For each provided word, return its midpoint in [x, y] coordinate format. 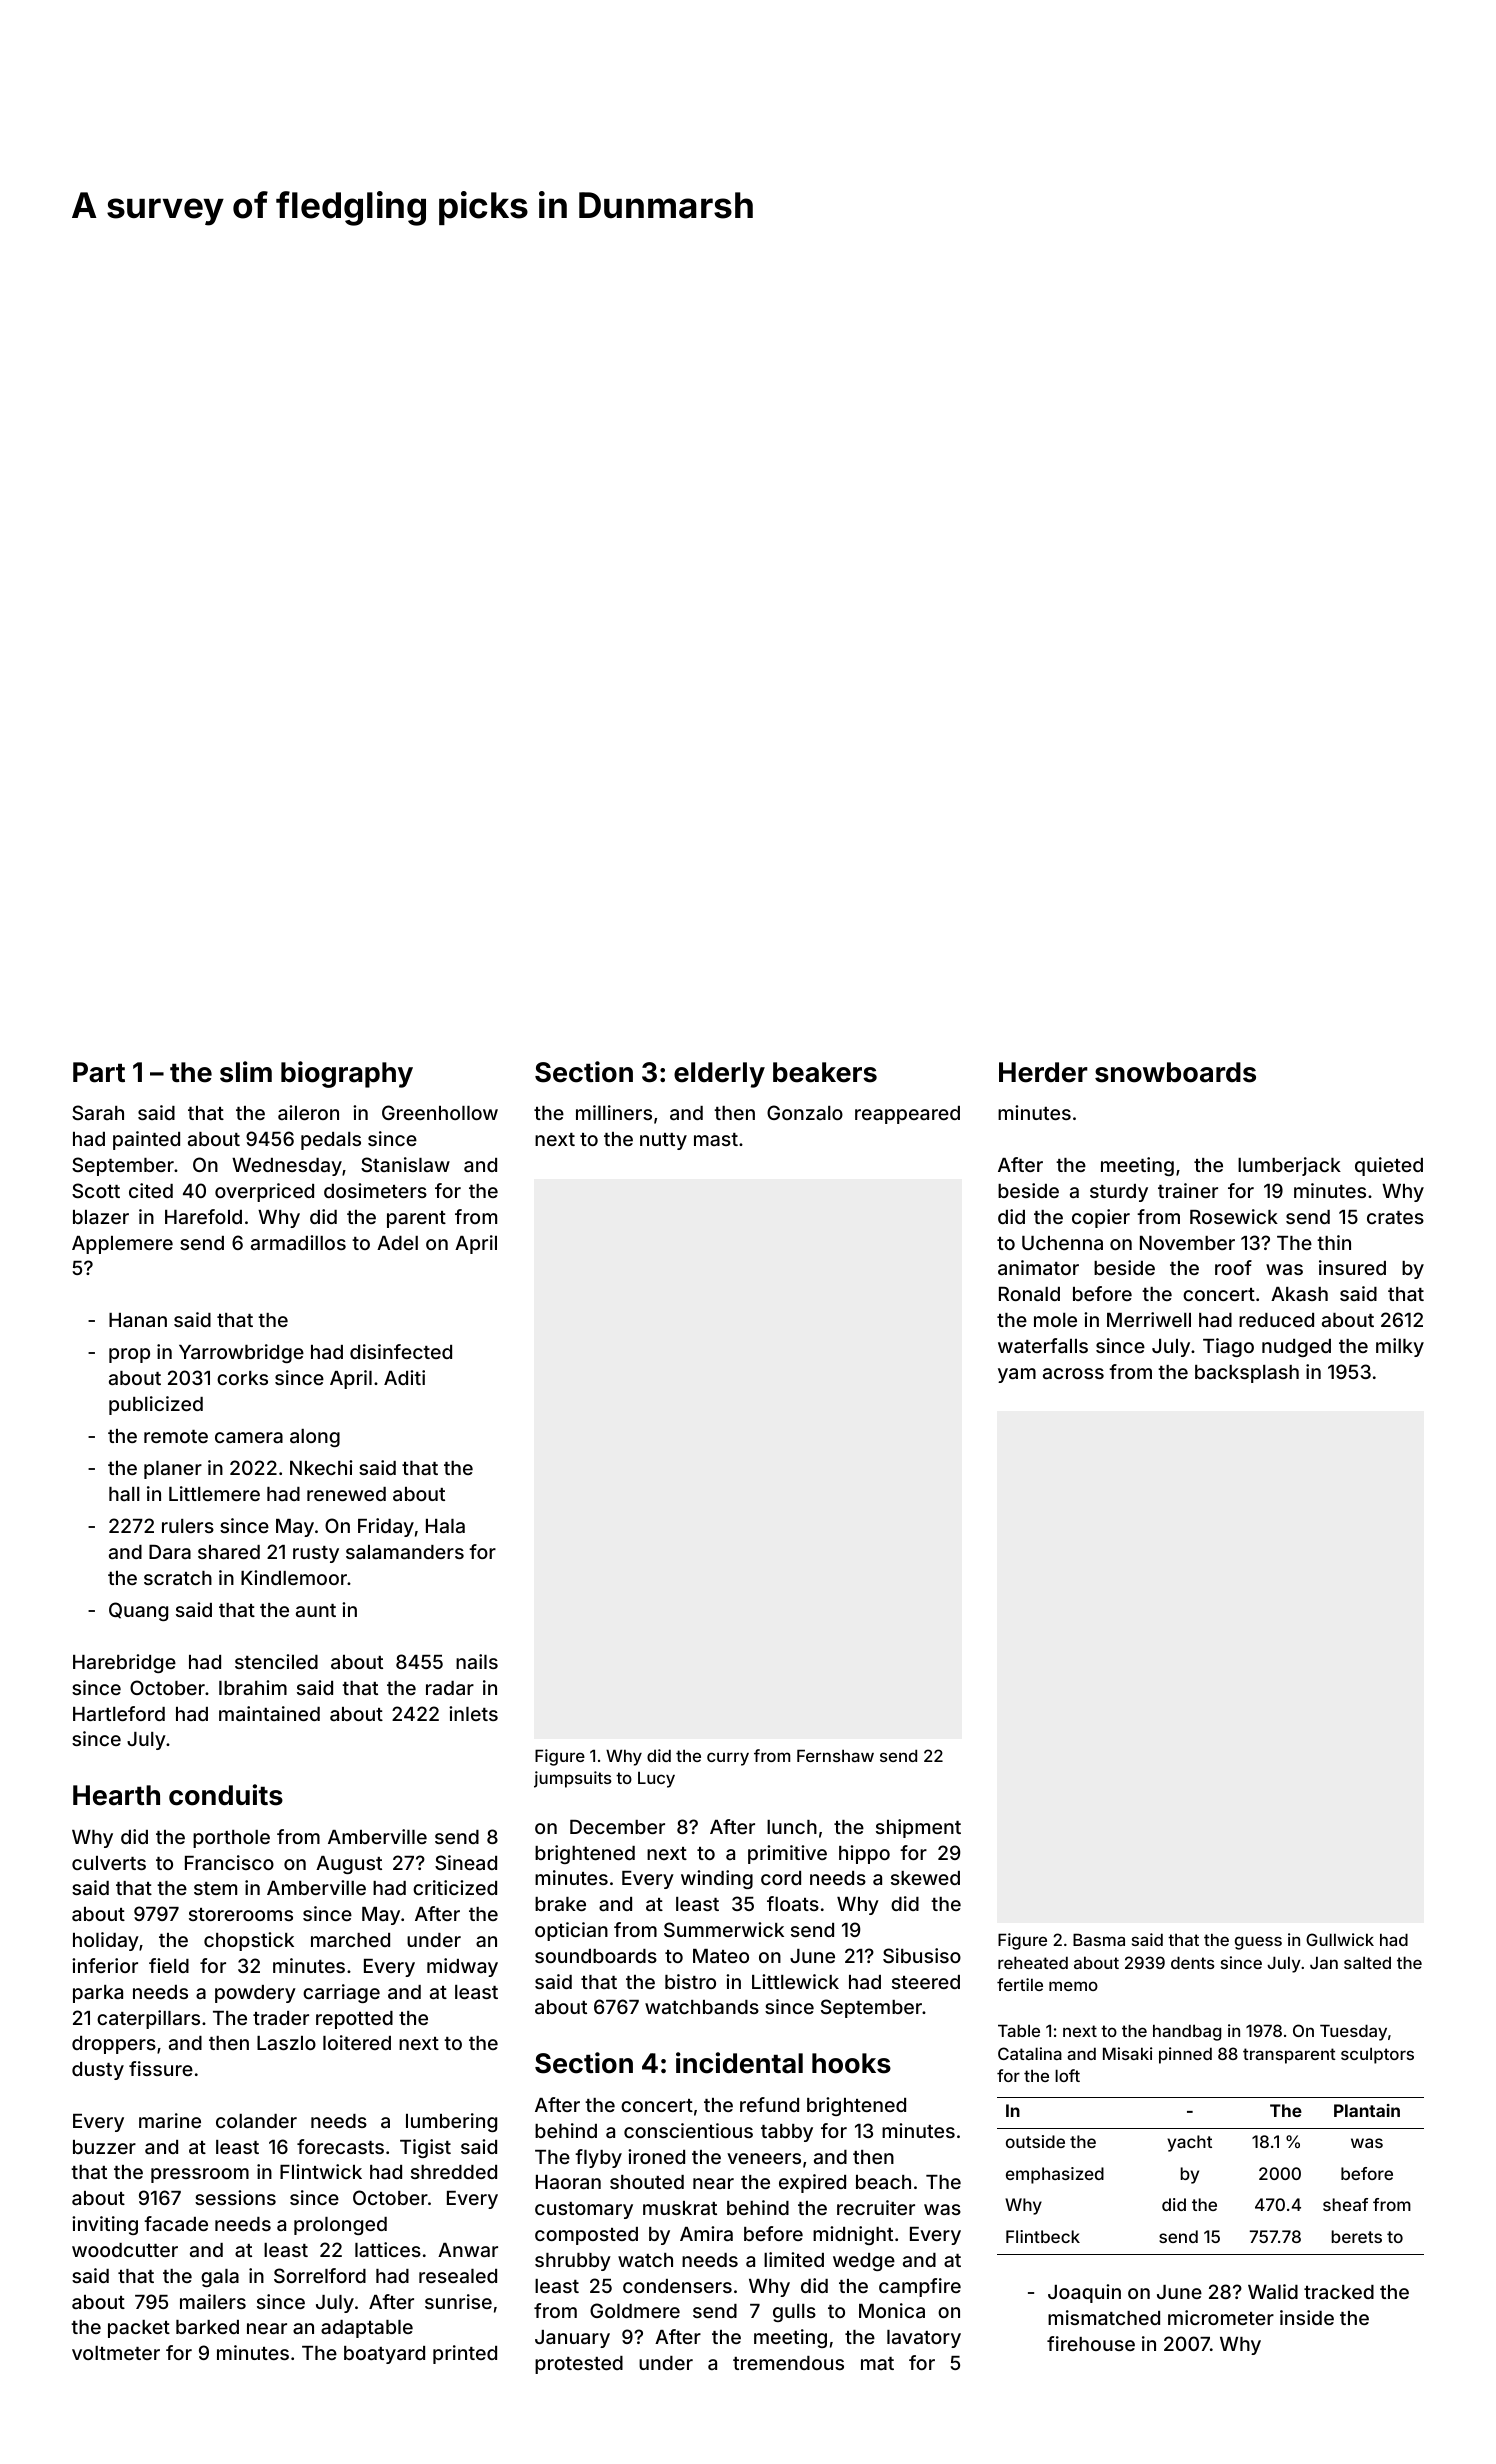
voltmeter [116, 2353]
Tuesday [1353, 2032]
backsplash [1247, 1374]
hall [124, 1494]
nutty [663, 1141]
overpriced [264, 1192]
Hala [445, 1526]
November [1187, 1243]
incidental [739, 2063]
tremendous [788, 2363]
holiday [106, 1941]
